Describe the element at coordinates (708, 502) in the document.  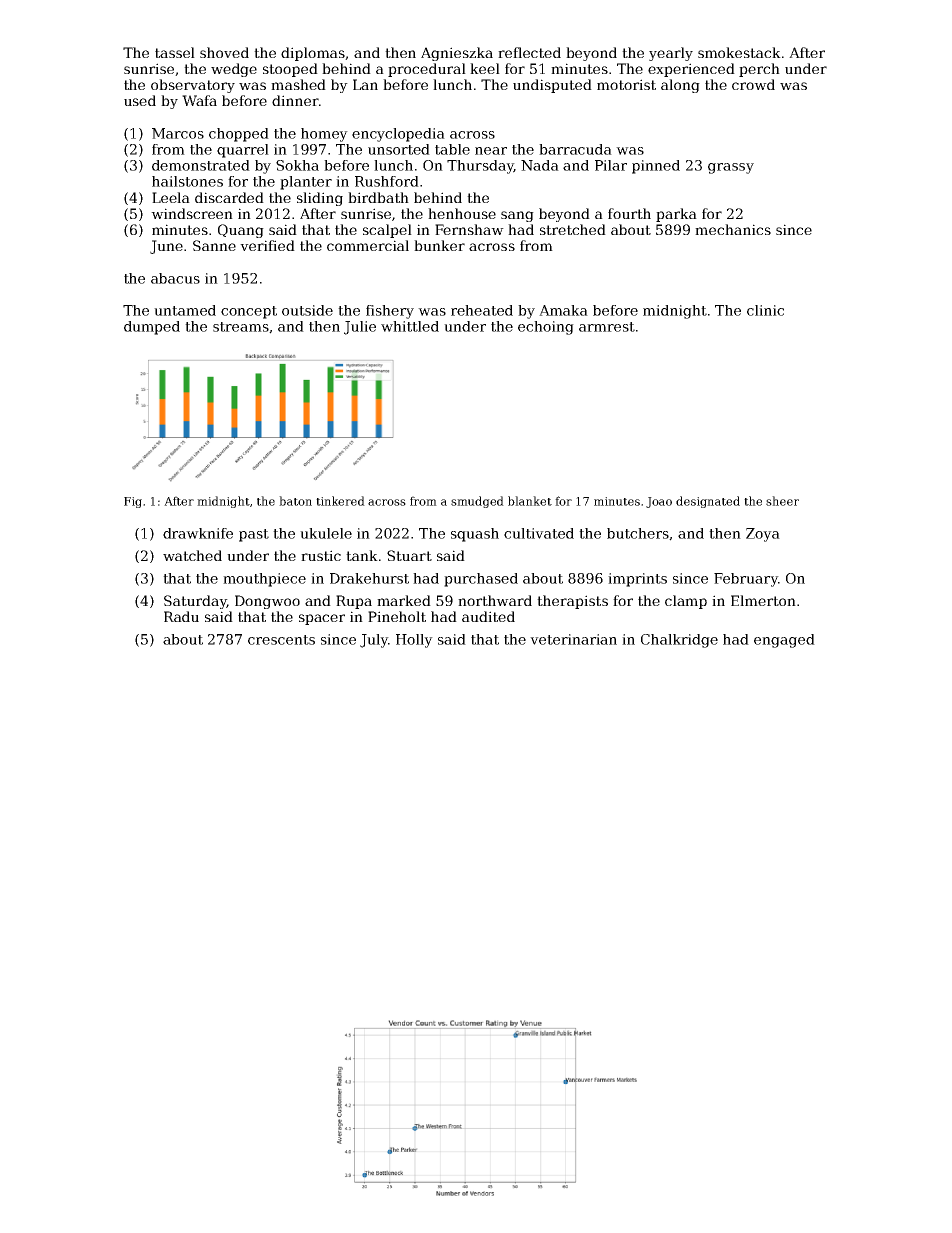
I see `designated` at that location.
